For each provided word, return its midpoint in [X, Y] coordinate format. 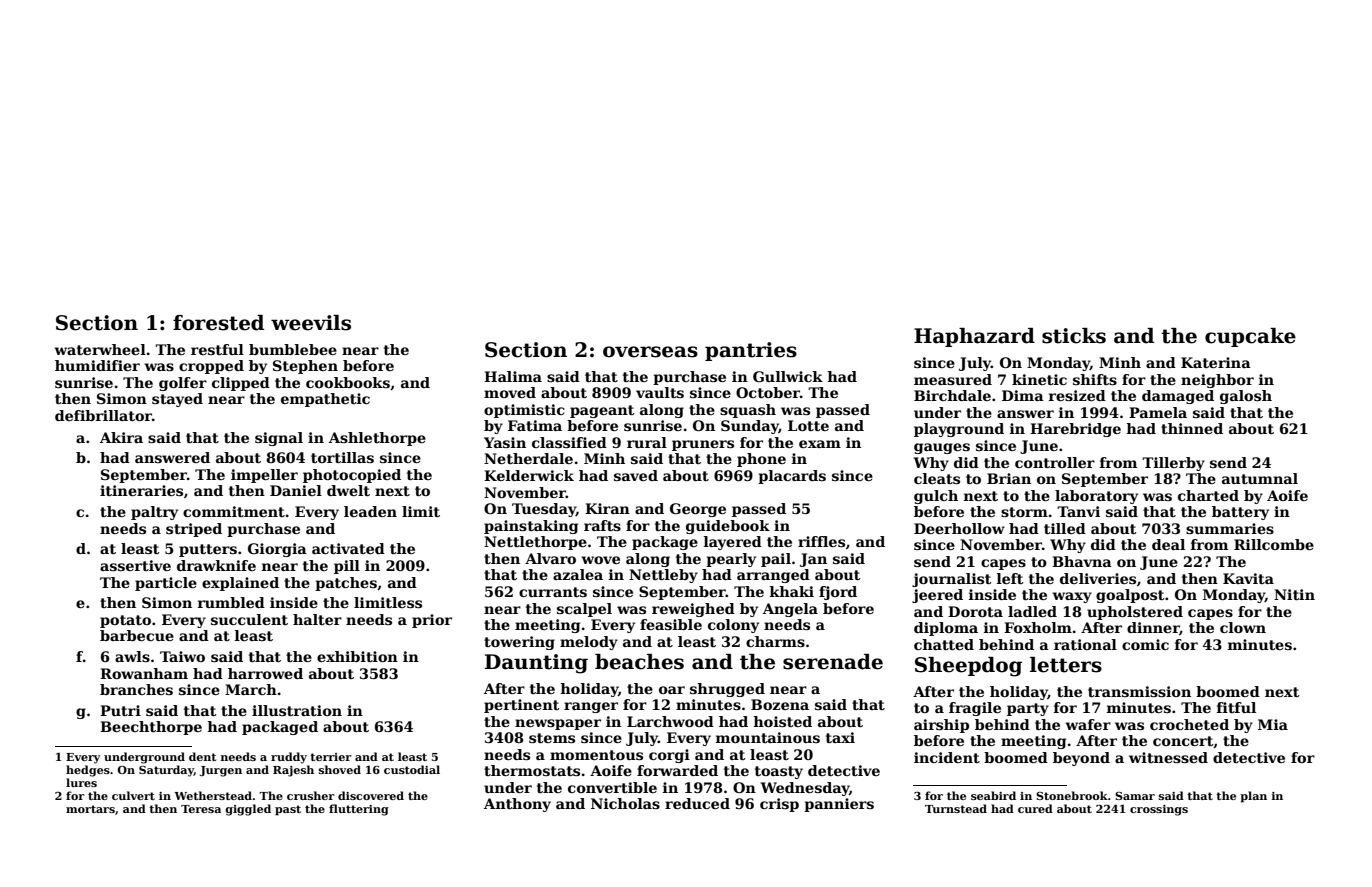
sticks [1074, 336]
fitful [1236, 707]
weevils [311, 323]
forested [218, 323]
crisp [779, 805]
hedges [88, 771]
